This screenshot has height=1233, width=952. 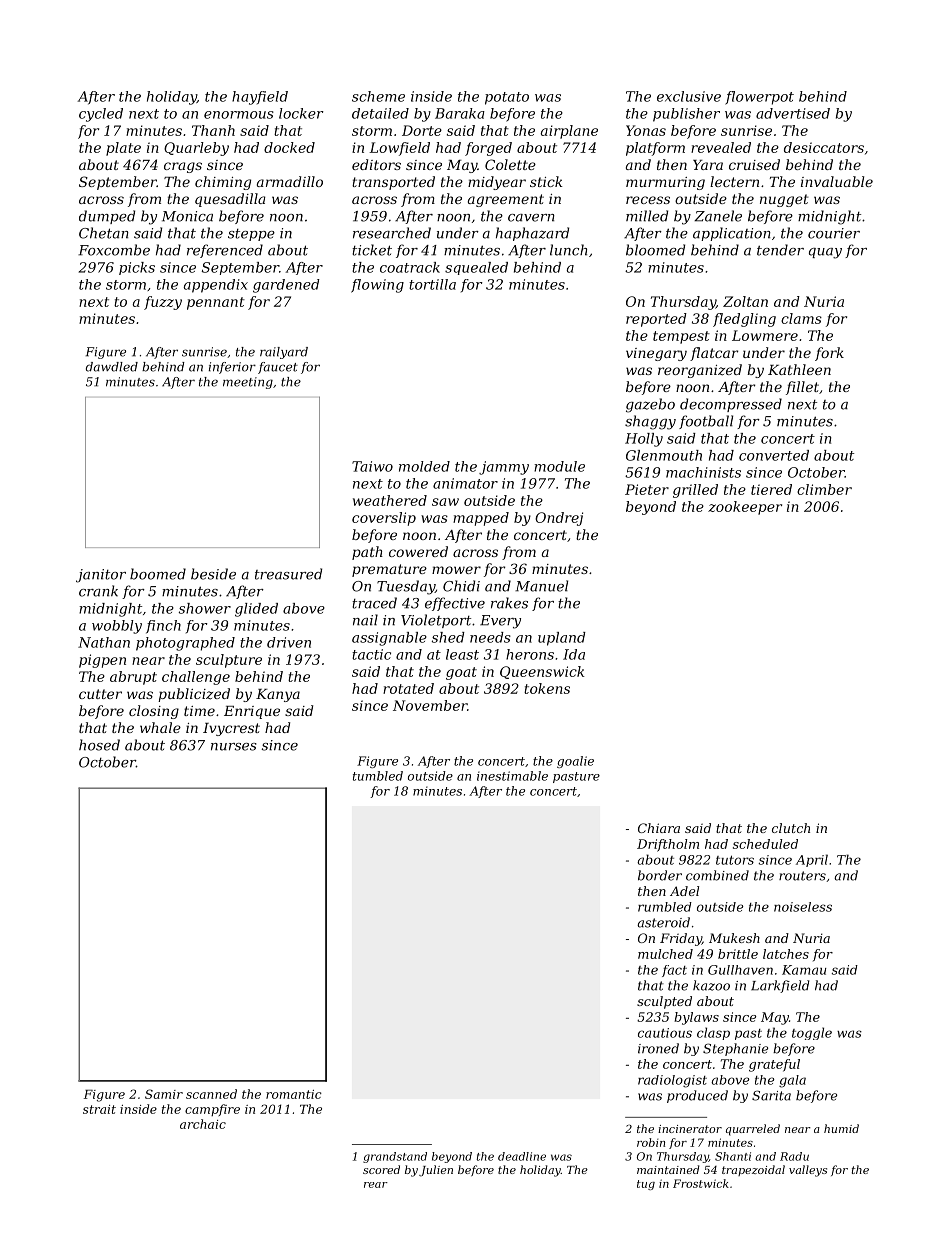 I want to click on zookeeper, so click(x=745, y=508).
